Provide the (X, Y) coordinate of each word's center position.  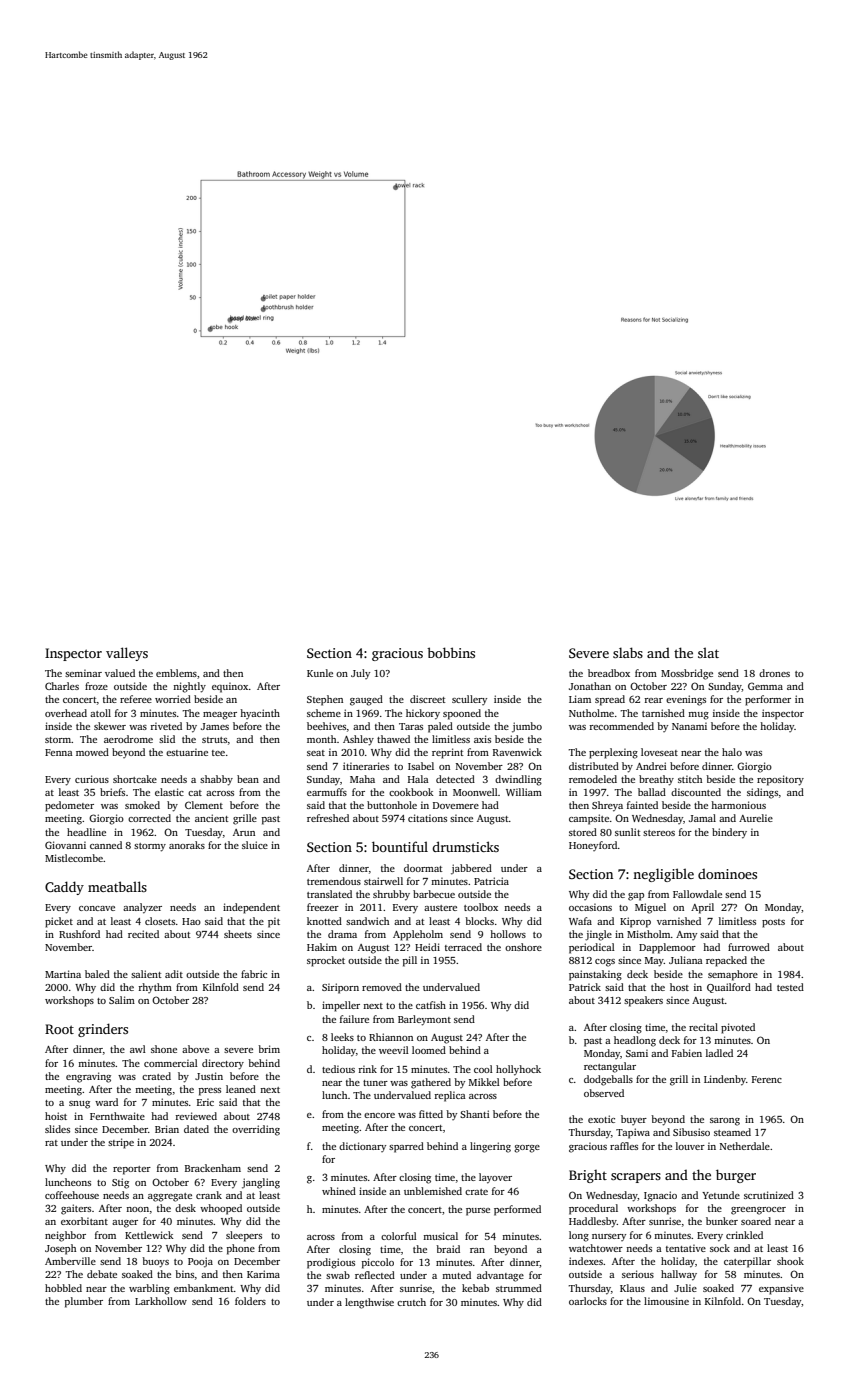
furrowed (749, 947)
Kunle (320, 673)
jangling (261, 1183)
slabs (628, 652)
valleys (127, 654)
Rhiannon (391, 1037)
